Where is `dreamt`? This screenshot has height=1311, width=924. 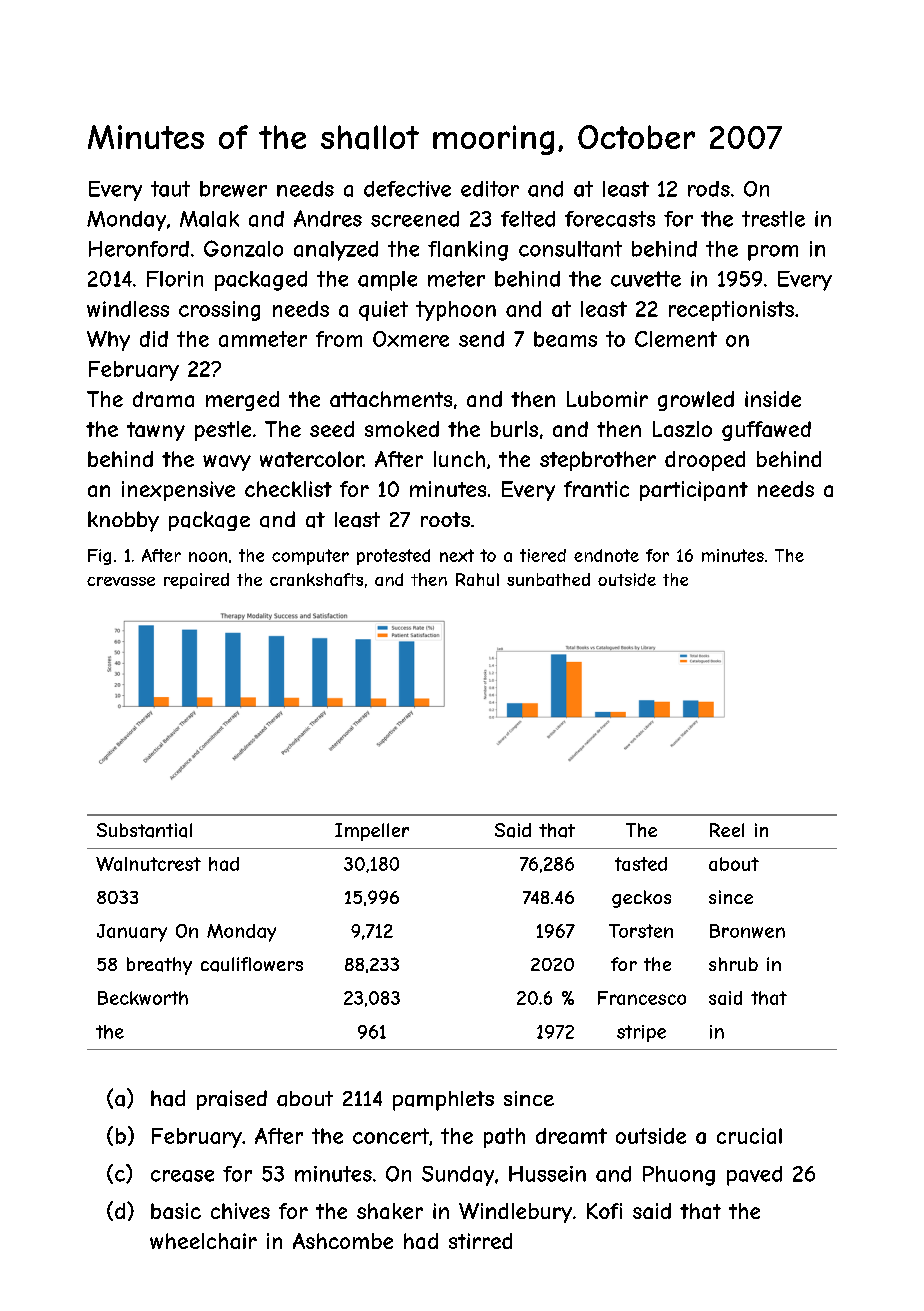 dreamt is located at coordinates (571, 1136).
